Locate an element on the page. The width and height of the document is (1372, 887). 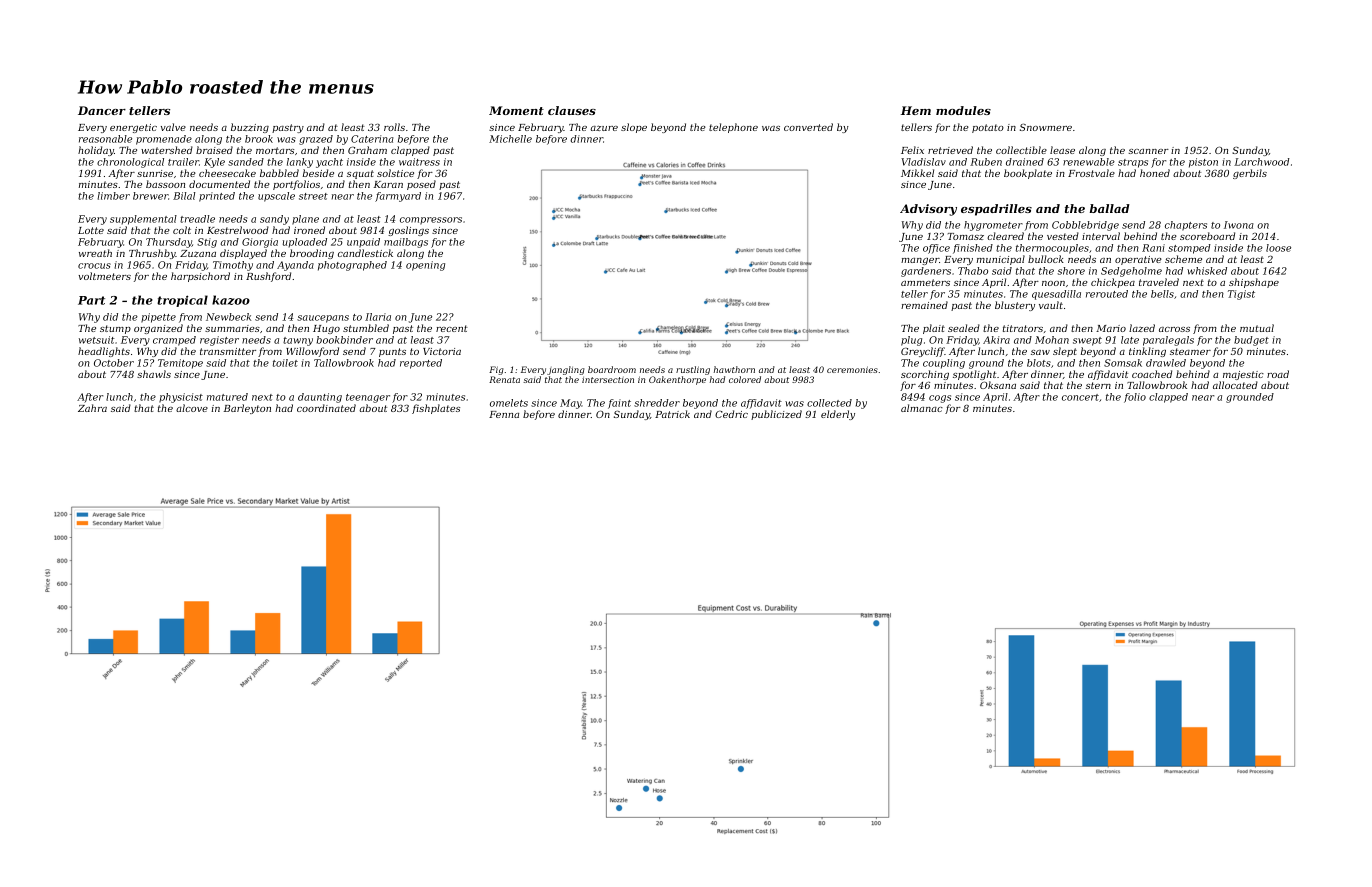
goslings is located at coordinates (408, 231).
